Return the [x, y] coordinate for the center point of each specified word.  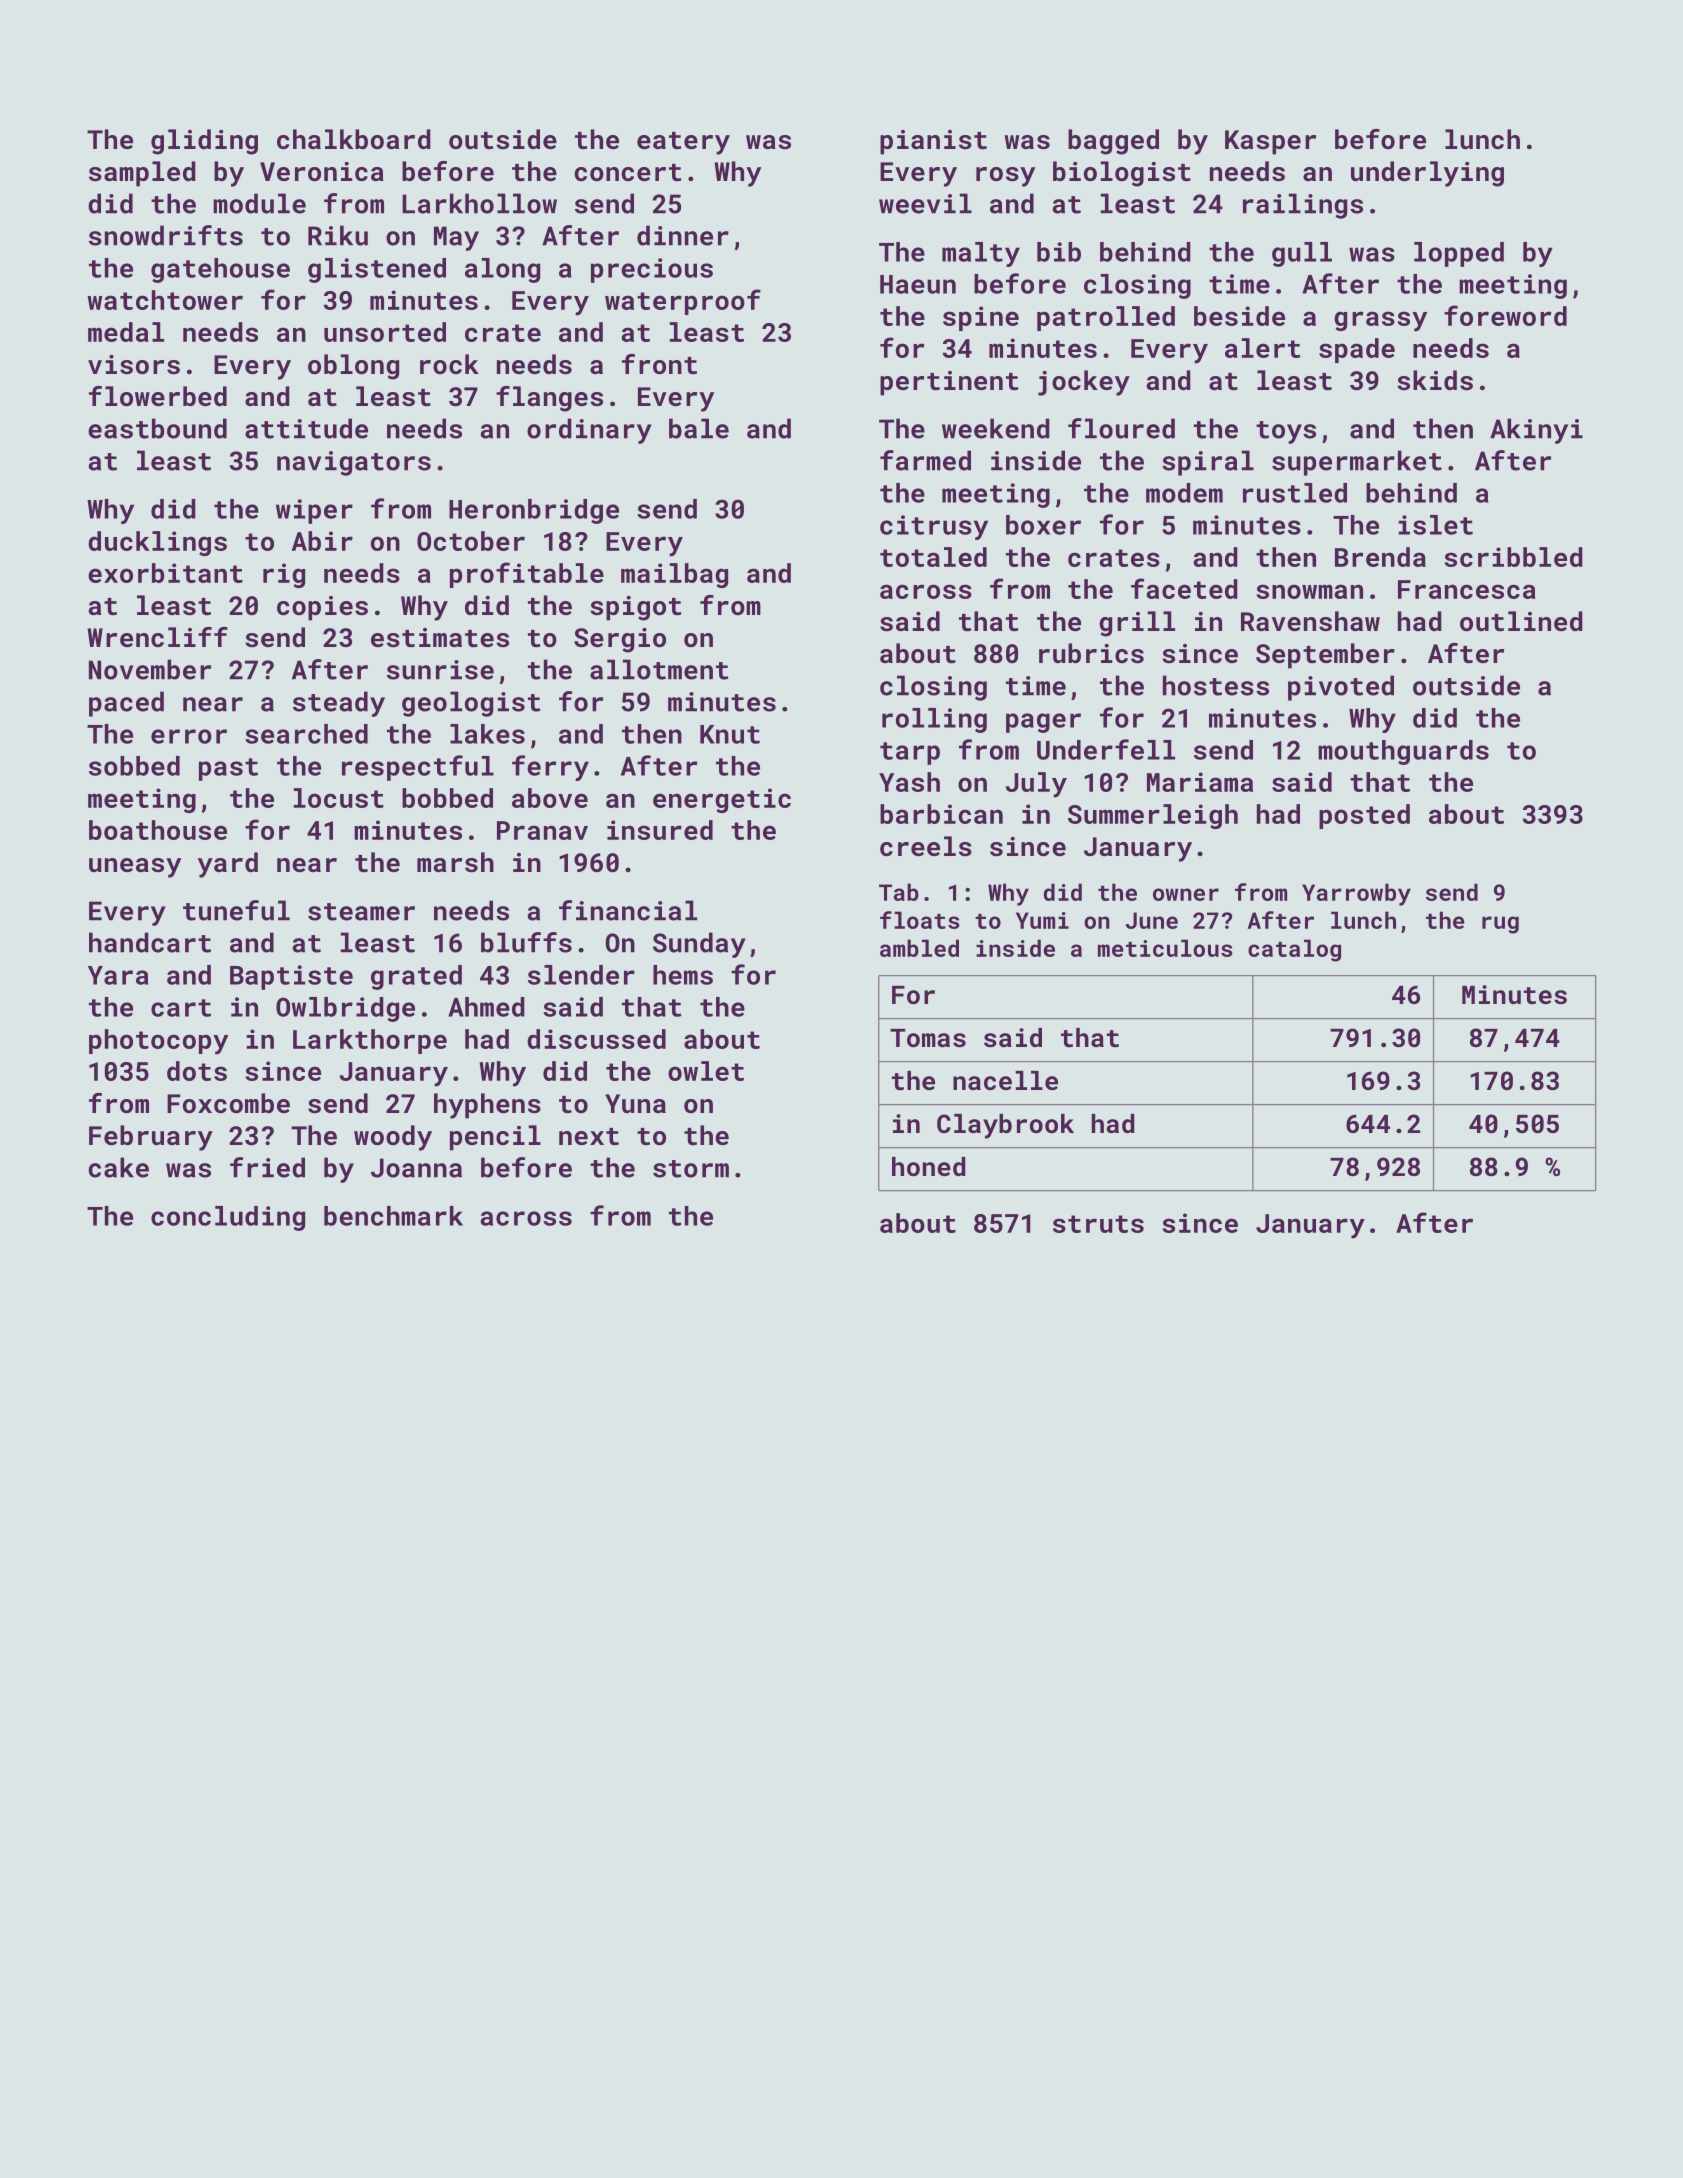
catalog [1294, 950]
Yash [909, 782]
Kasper [1270, 142]
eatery [683, 143]
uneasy [135, 868]
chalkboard [354, 139]
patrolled [1106, 318]
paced [126, 704]
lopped [1459, 254]
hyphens [487, 1106]
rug [1500, 925]
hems [683, 975]
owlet [706, 1071]
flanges [549, 399]
